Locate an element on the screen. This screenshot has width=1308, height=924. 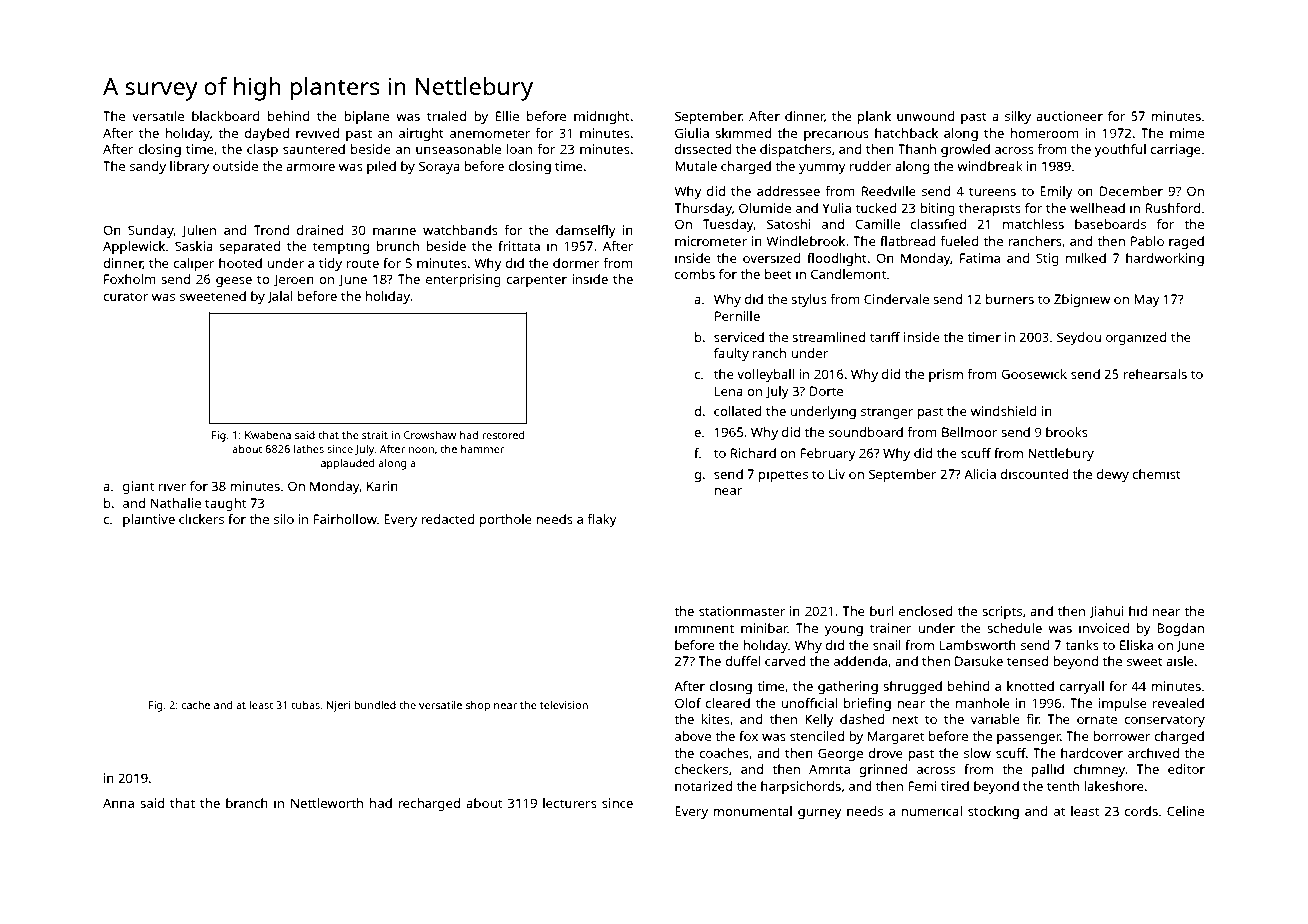
Richard is located at coordinates (753, 453).
